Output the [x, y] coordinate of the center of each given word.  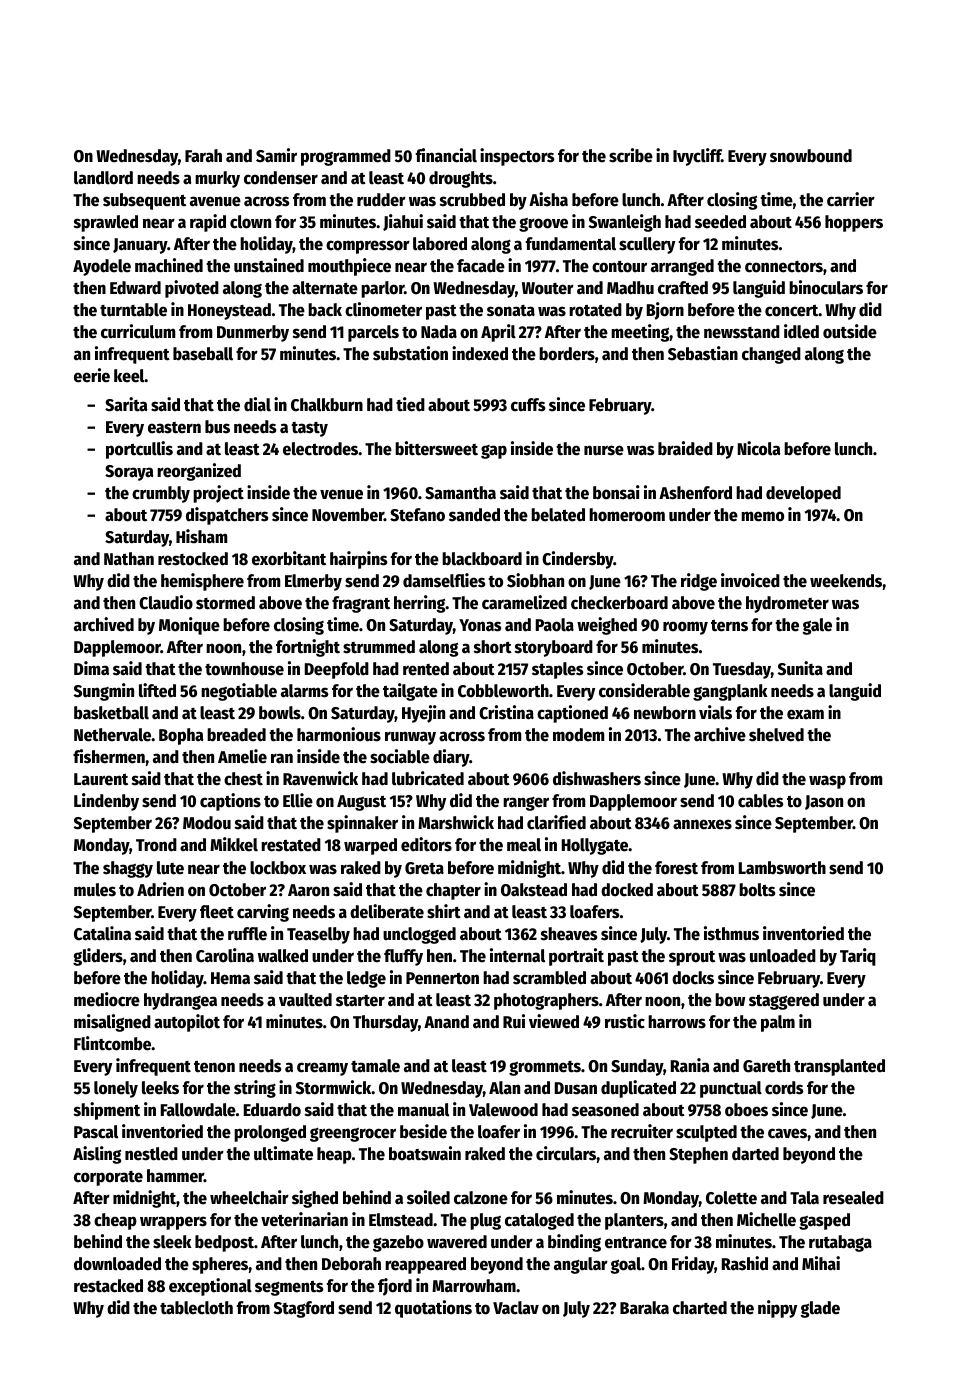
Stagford [304, 1309]
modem [578, 735]
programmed [346, 157]
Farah [203, 156]
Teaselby [318, 935]
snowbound [811, 156]
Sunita [800, 668]
